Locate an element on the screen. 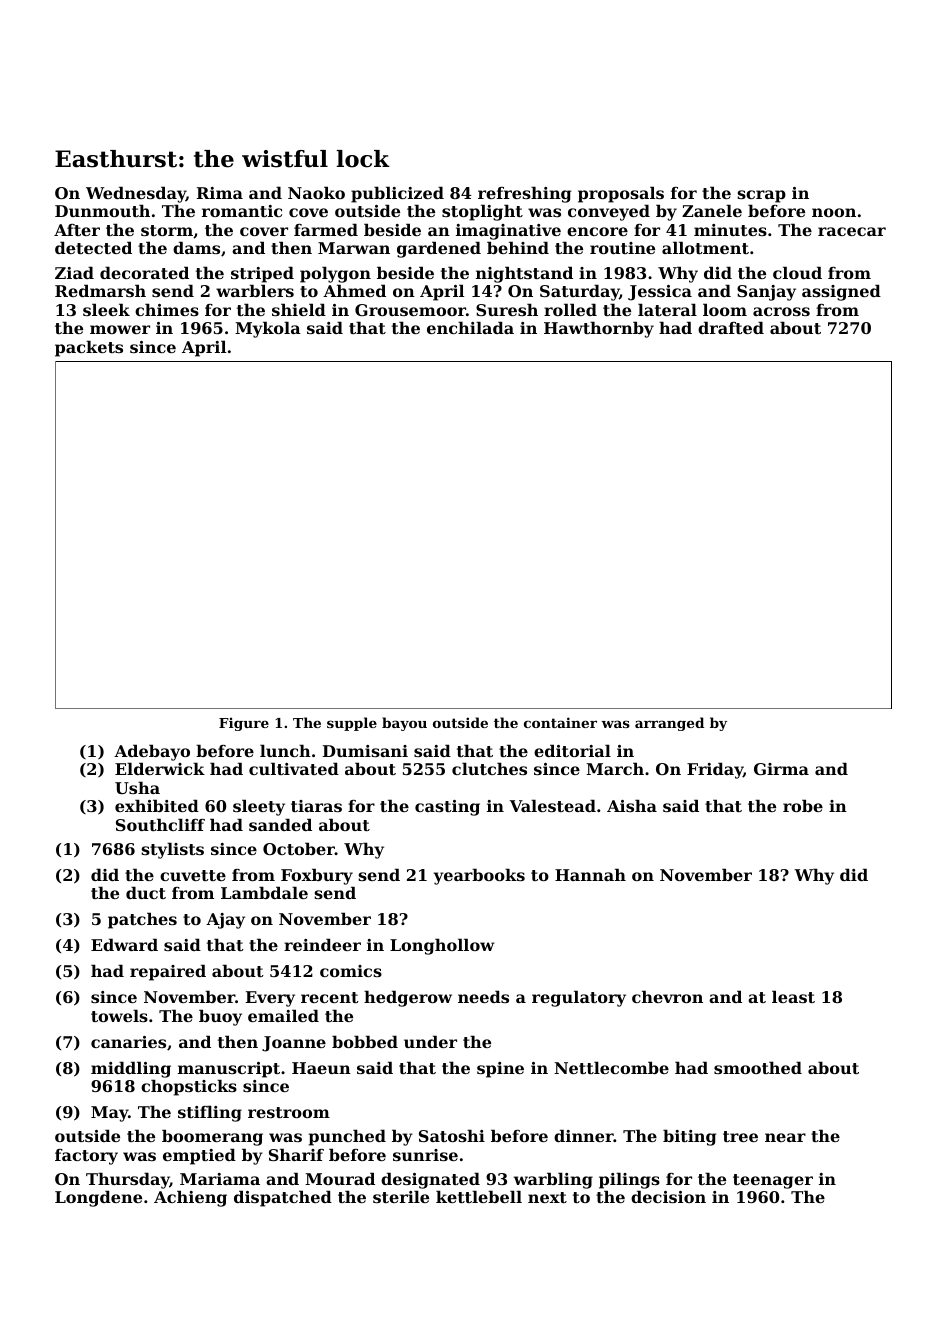  Ziad is located at coordinates (74, 272).
